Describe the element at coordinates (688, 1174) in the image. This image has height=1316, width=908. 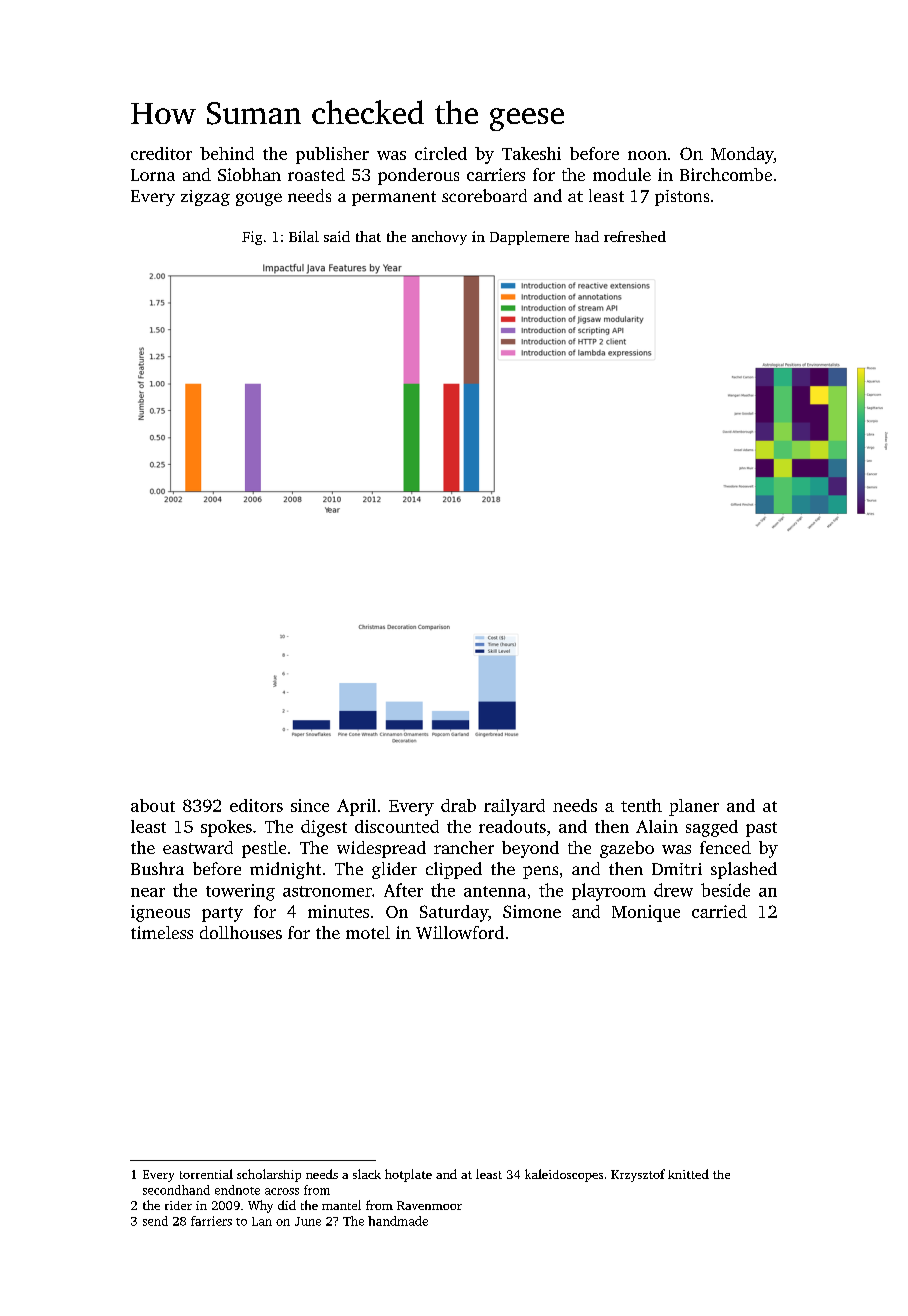
I see `knitted` at that location.
